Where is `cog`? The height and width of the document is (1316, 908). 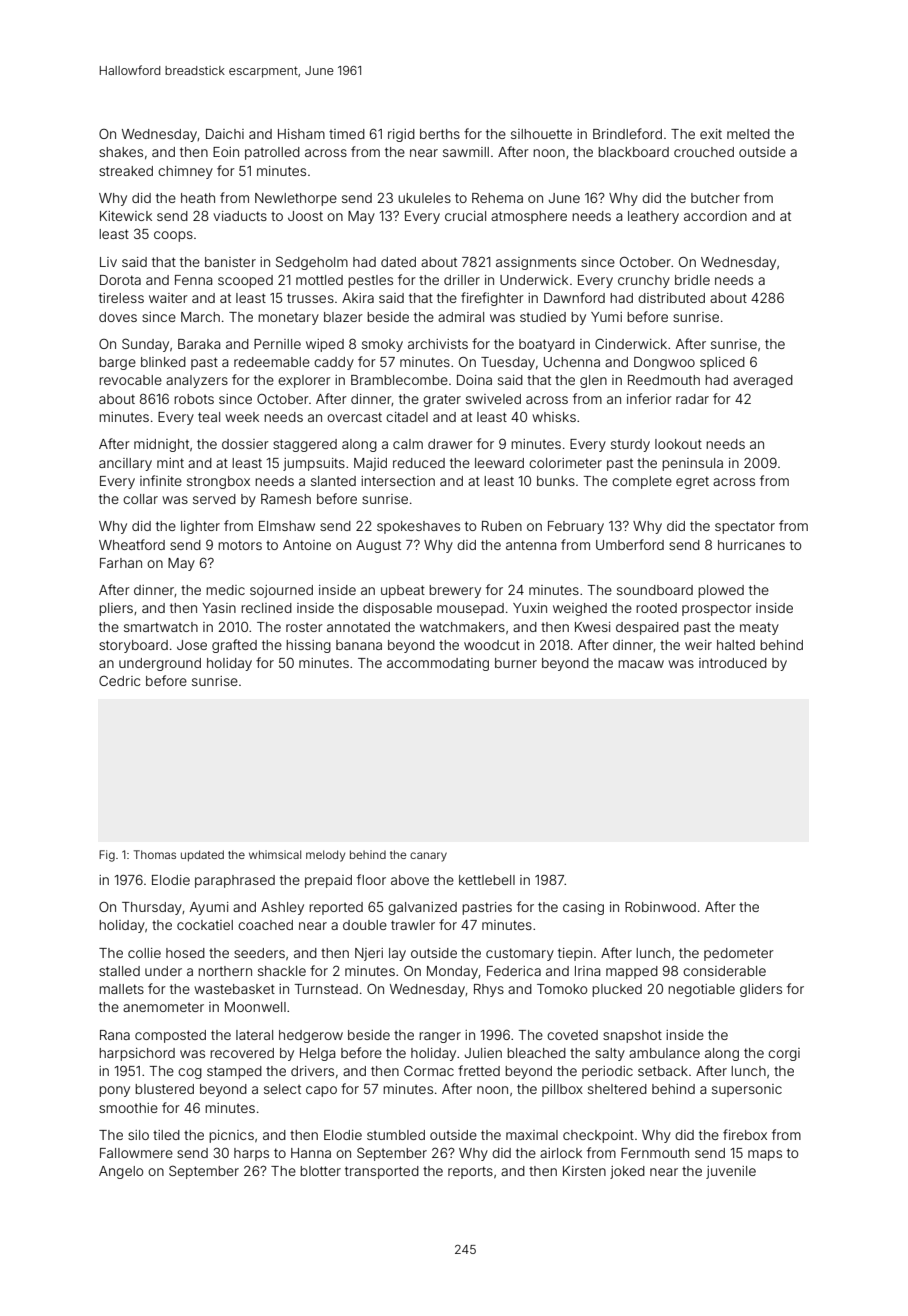 cog is located at coordinates (190, 1073).
